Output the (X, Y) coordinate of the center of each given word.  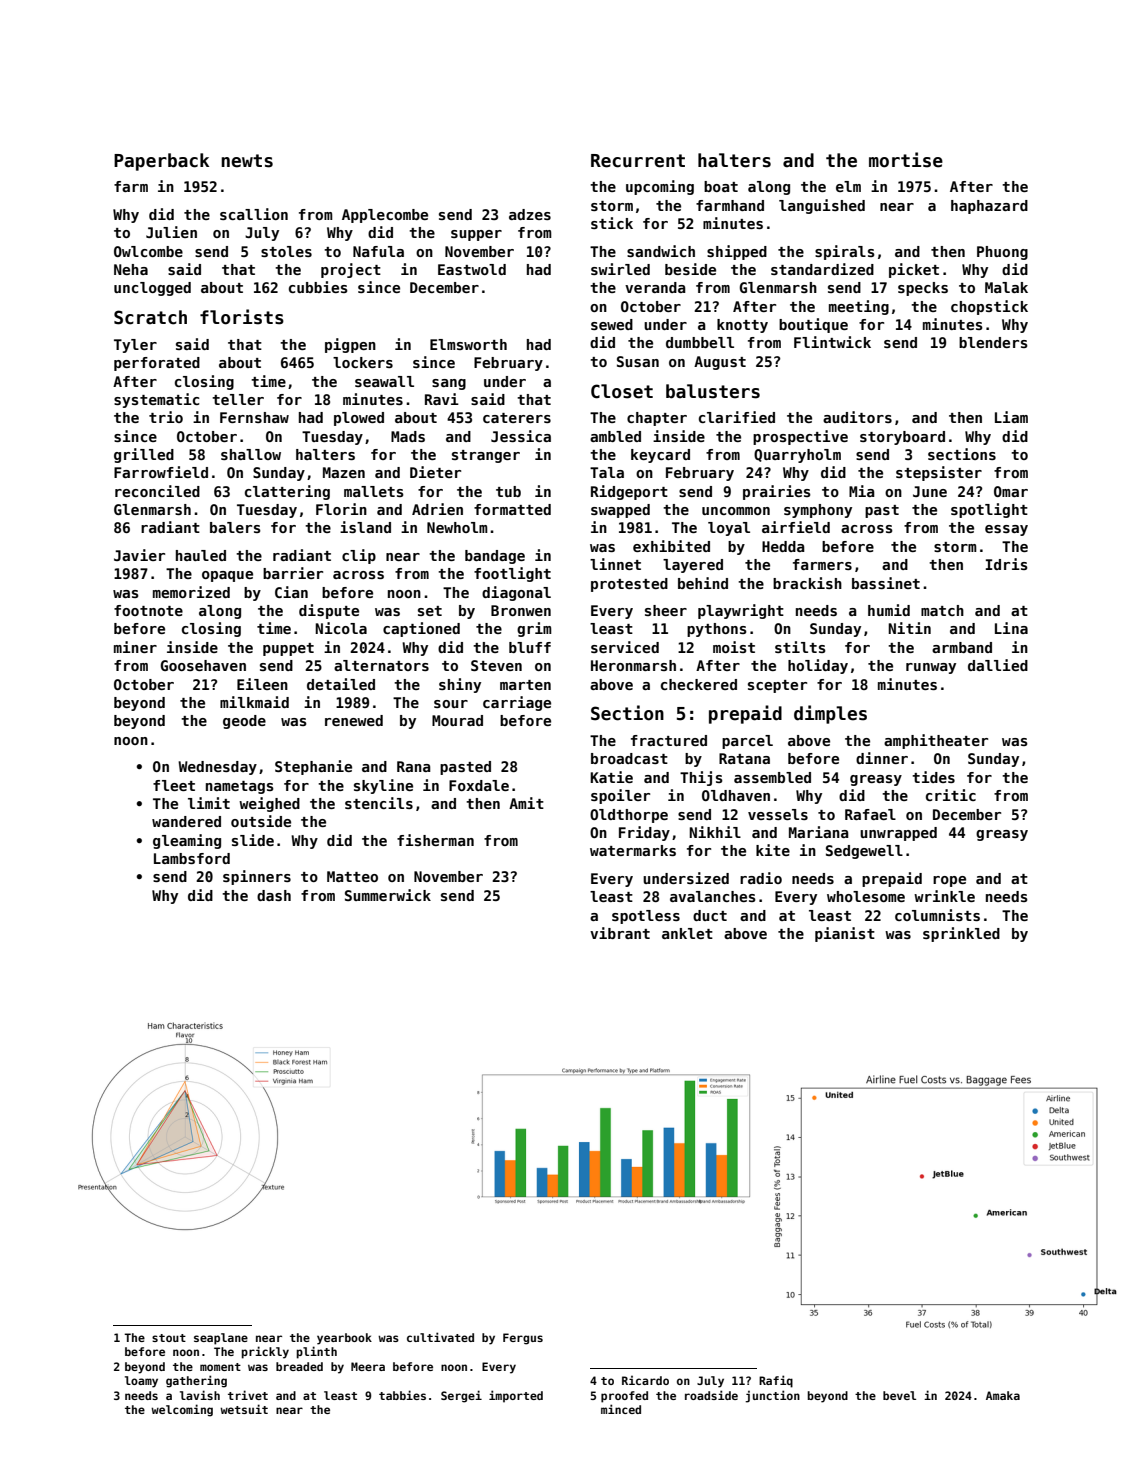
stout (169, 1338)
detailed (341, 684)
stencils (379, 803)
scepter (777, 686)
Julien (171, 232)
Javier (139, 555)
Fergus (523, 1339)
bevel (899, 1395)
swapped (620, 511)
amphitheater (936, 741)
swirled (620, 269)
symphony (818, 511)
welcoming (182, 1410)
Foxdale (479, 785)
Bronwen (521, 610)
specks (923, 289)
